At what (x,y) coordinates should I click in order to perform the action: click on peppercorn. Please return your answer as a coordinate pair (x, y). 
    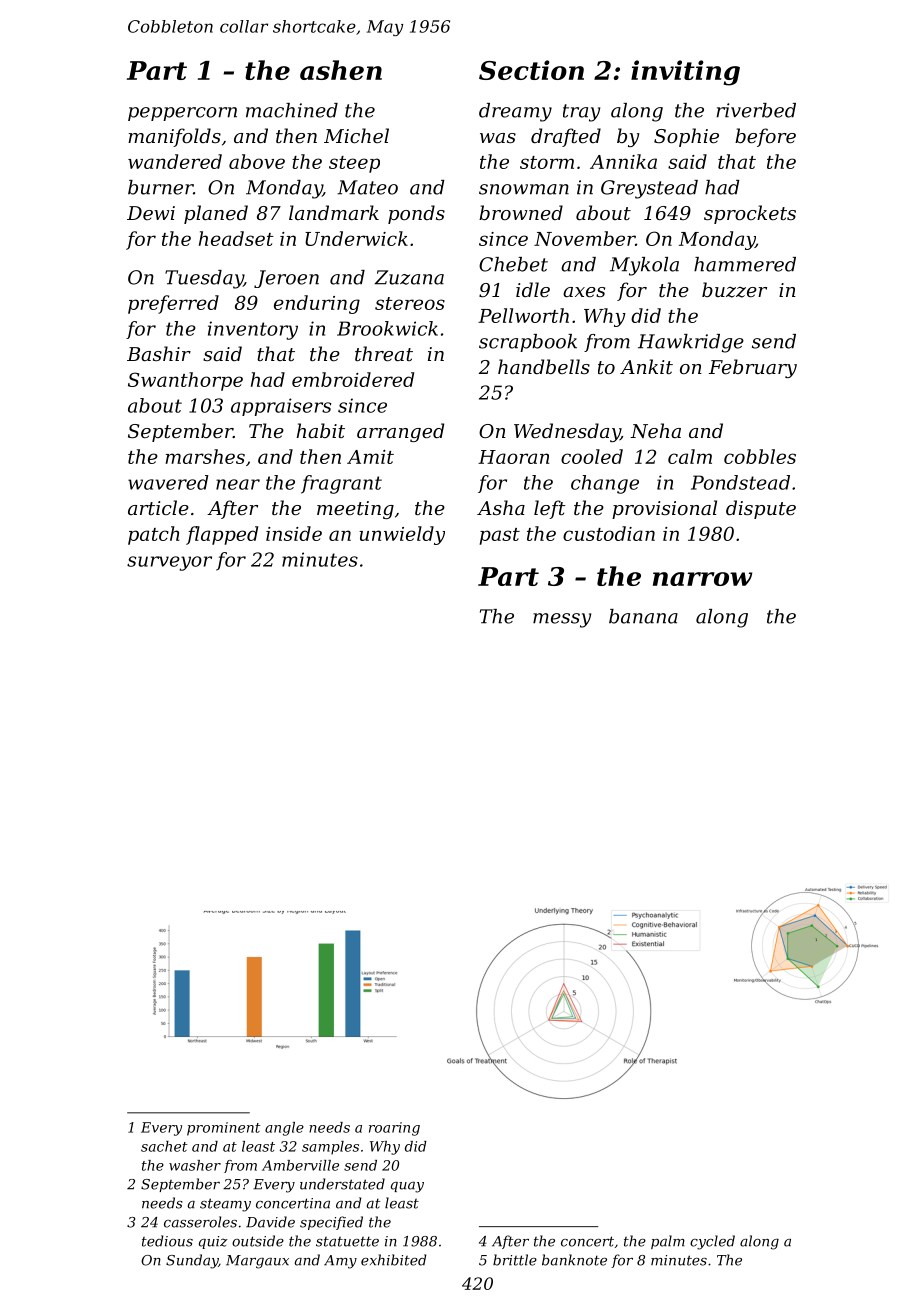
    Looking at the image, I should click on (182, 114).
